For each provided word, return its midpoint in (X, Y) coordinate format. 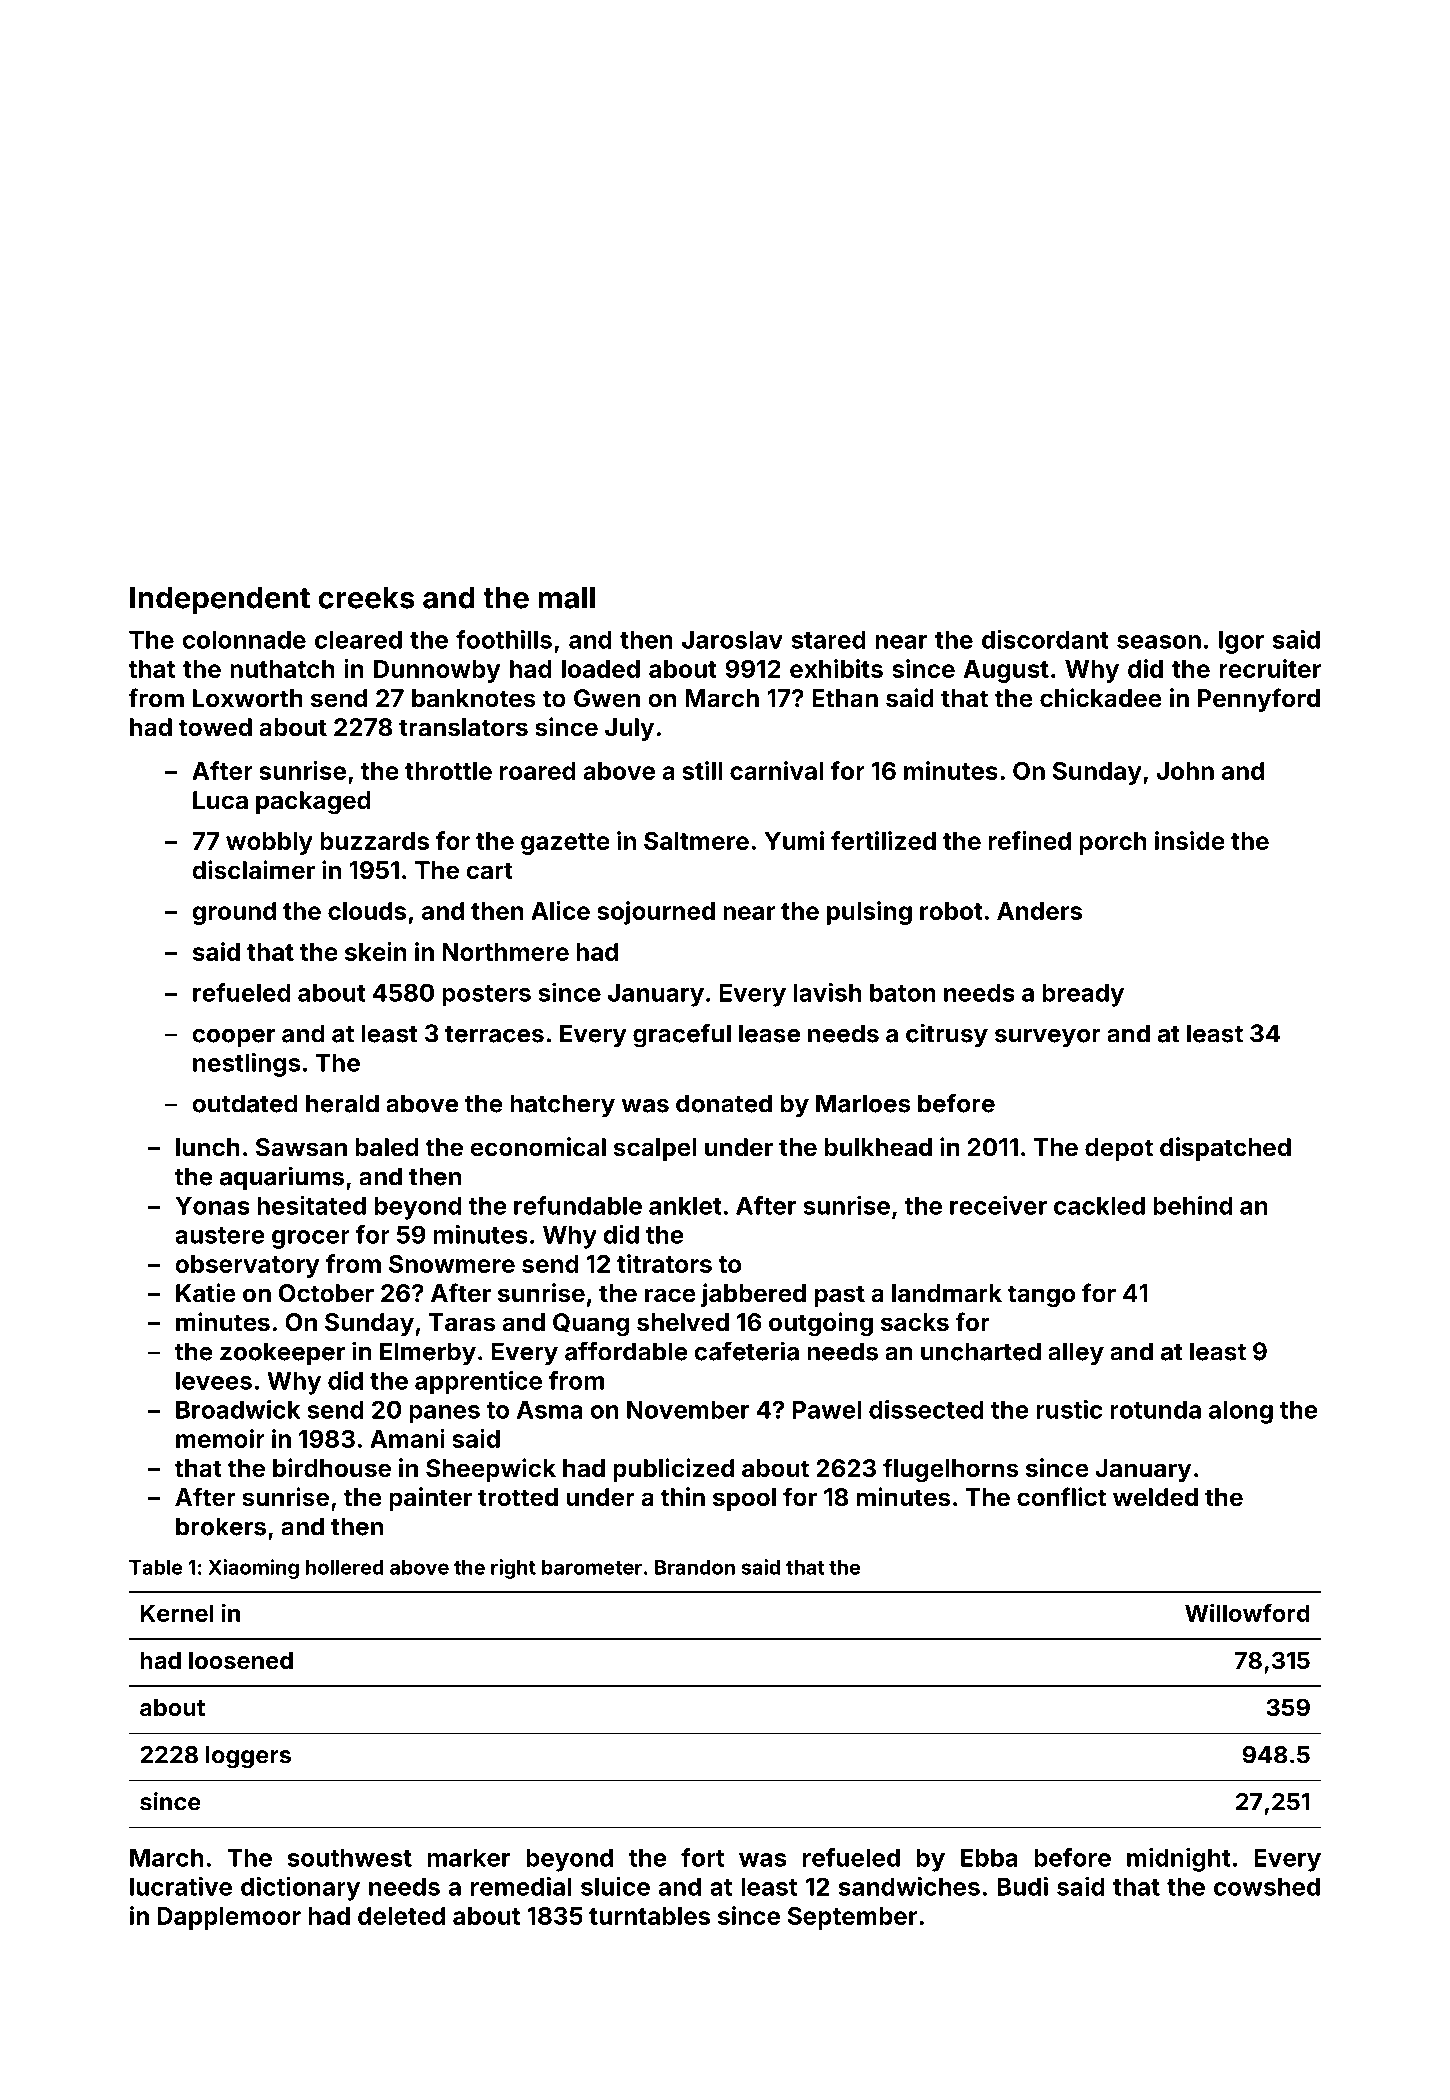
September (852, 1918)
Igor (1241, 642)
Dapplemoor (229, 1918)
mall (566, 598)
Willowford (1247, 1612)
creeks (366, 598)
